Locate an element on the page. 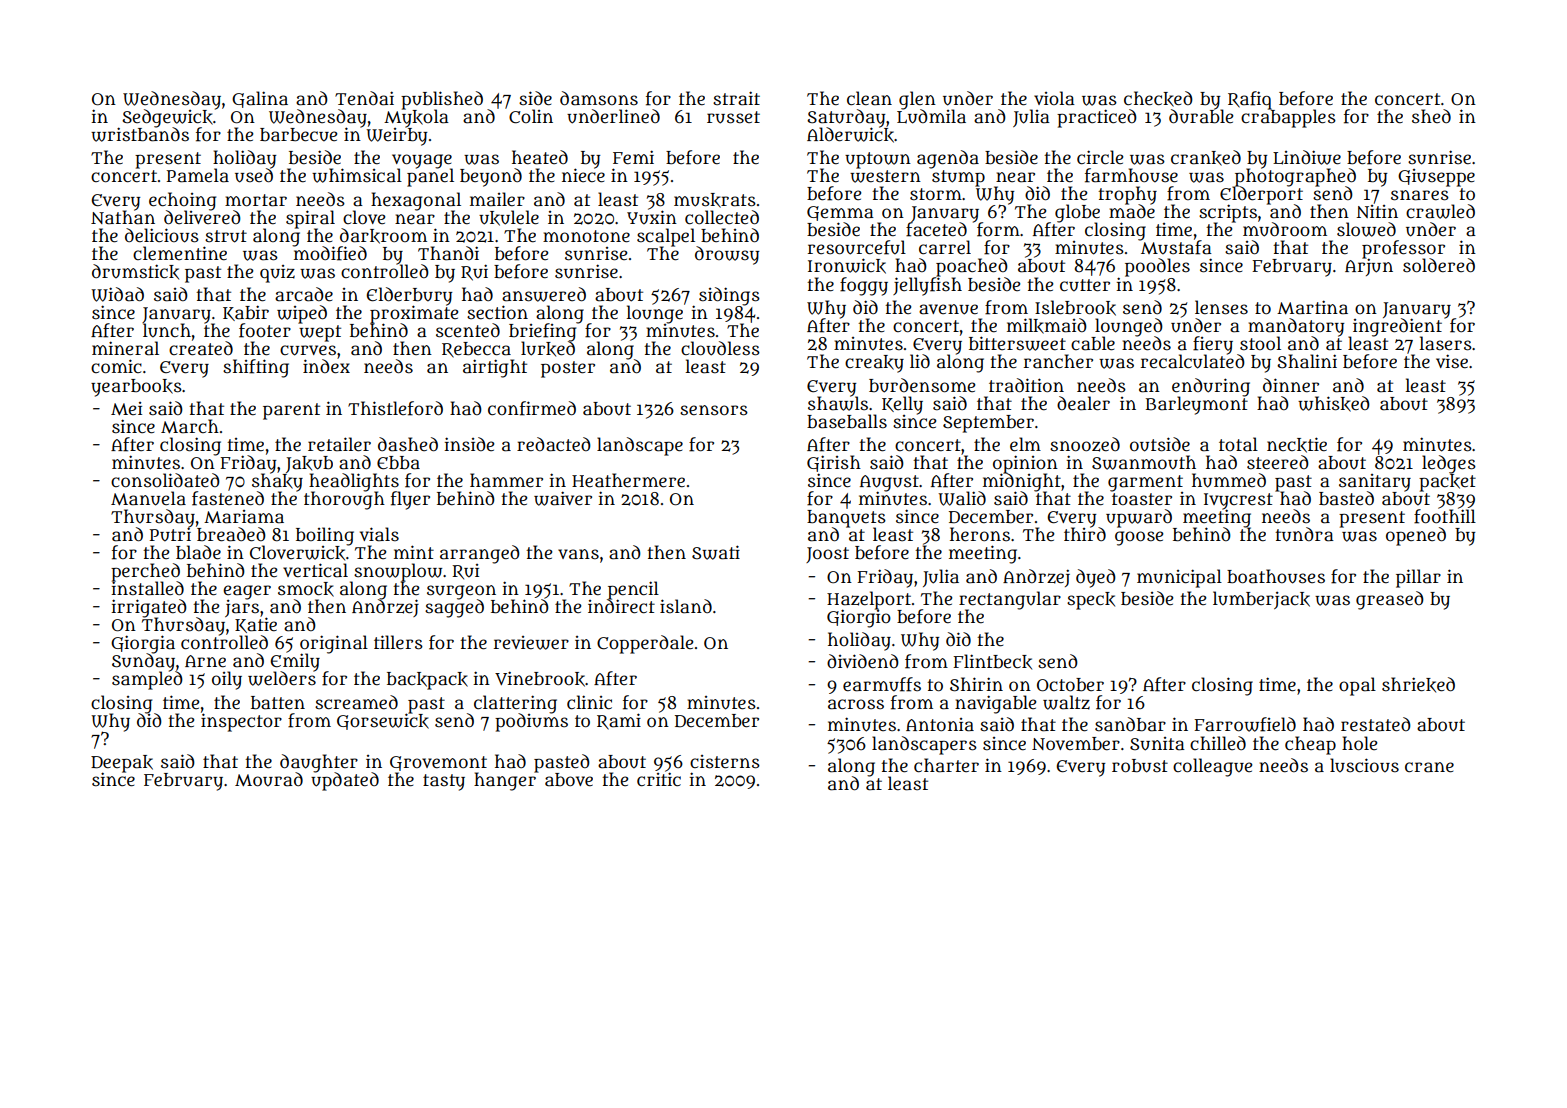 This image has height=1108, width=1567. Sedgewick is located at coordinates (167, 118).
